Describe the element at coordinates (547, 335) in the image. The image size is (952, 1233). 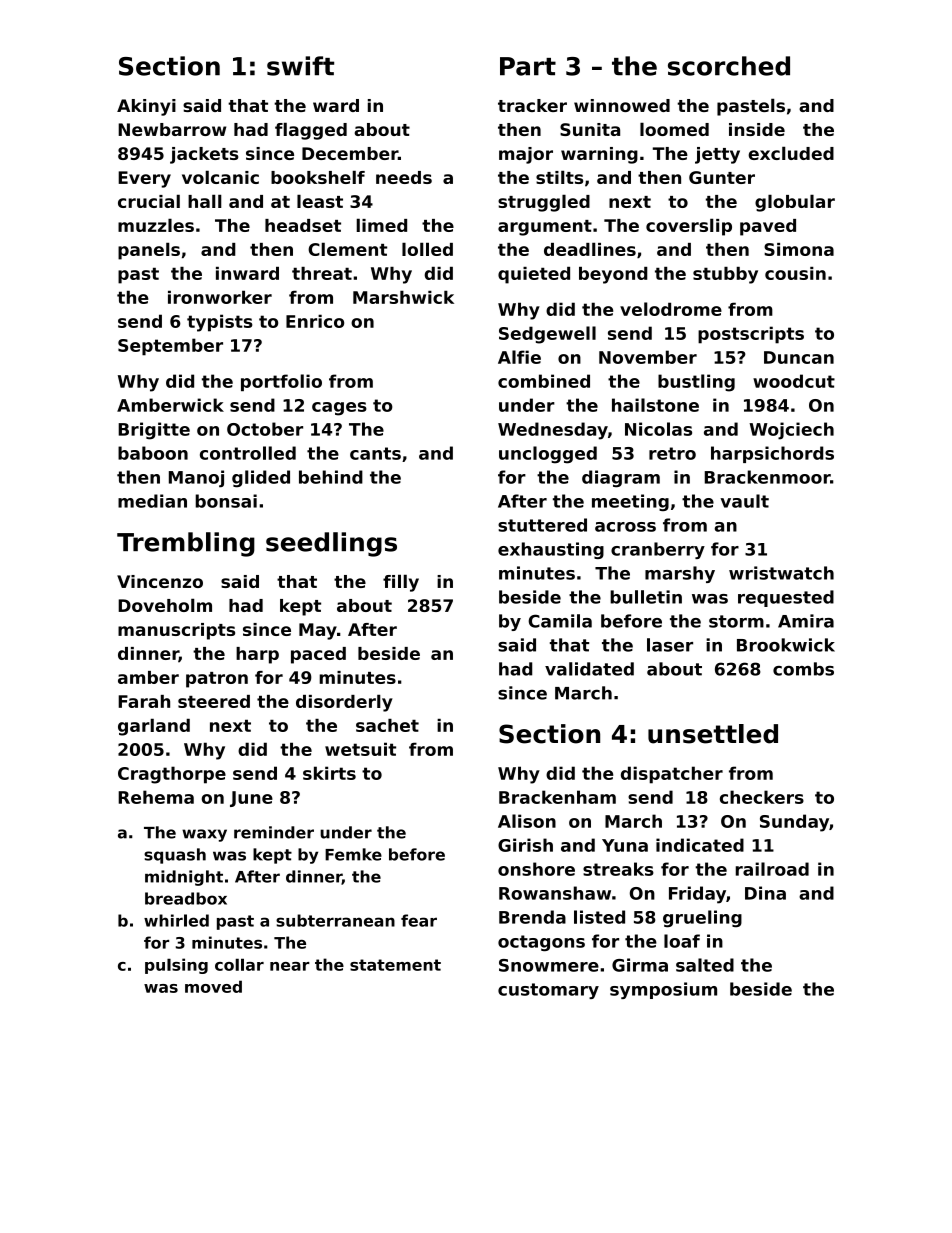
I see `Sedgewell` at that location.
